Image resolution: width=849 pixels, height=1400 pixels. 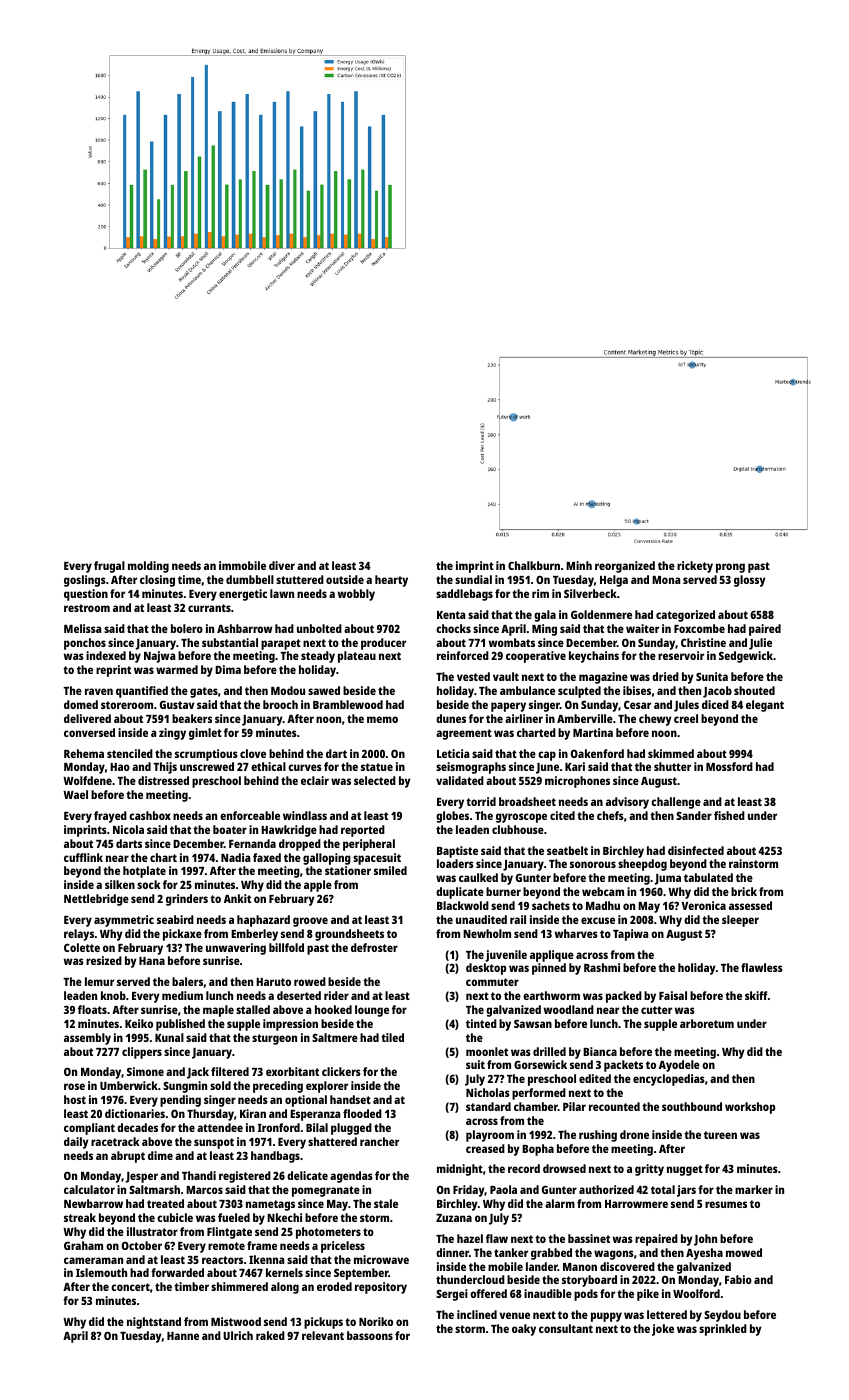 What do you see at coordinates (695, 567) in the screenshot?
I see `rickety` at bounding box center [695, 567].
